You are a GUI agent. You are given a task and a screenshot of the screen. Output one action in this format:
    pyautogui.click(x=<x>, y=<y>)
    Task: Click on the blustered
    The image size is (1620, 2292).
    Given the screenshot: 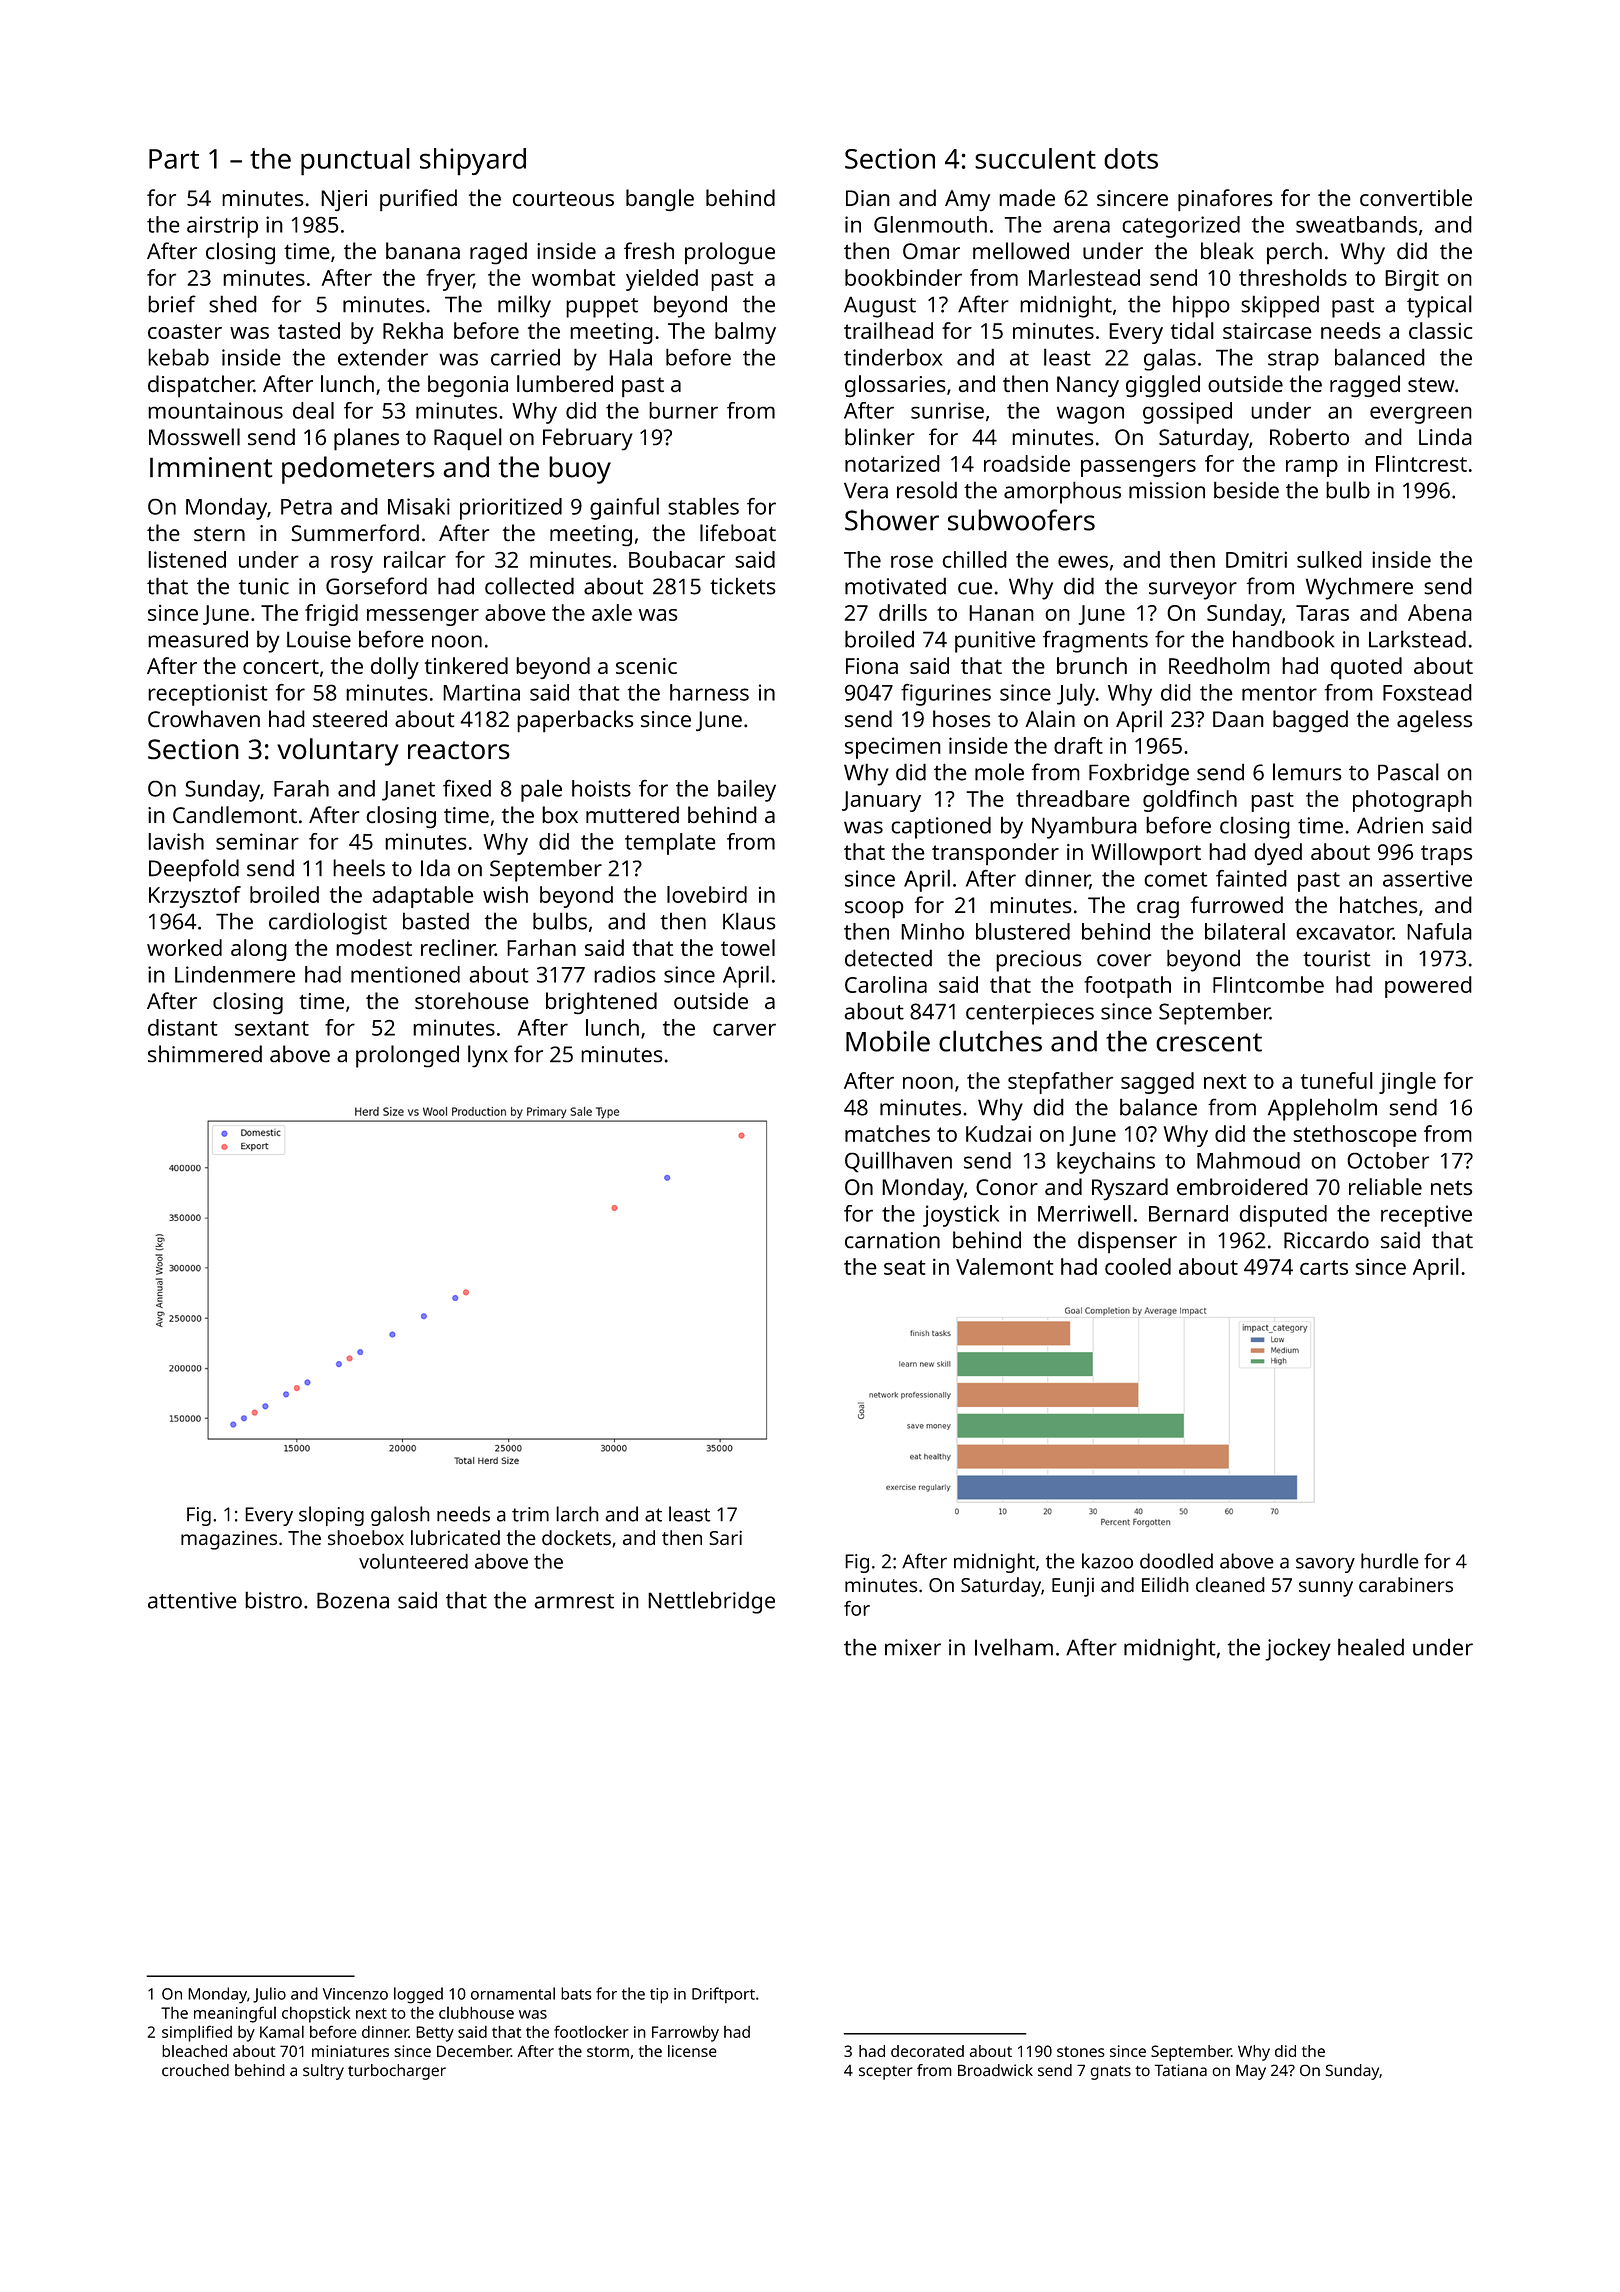 What is the action you would take?
    pyautogui.click(x=1023, y=931)
